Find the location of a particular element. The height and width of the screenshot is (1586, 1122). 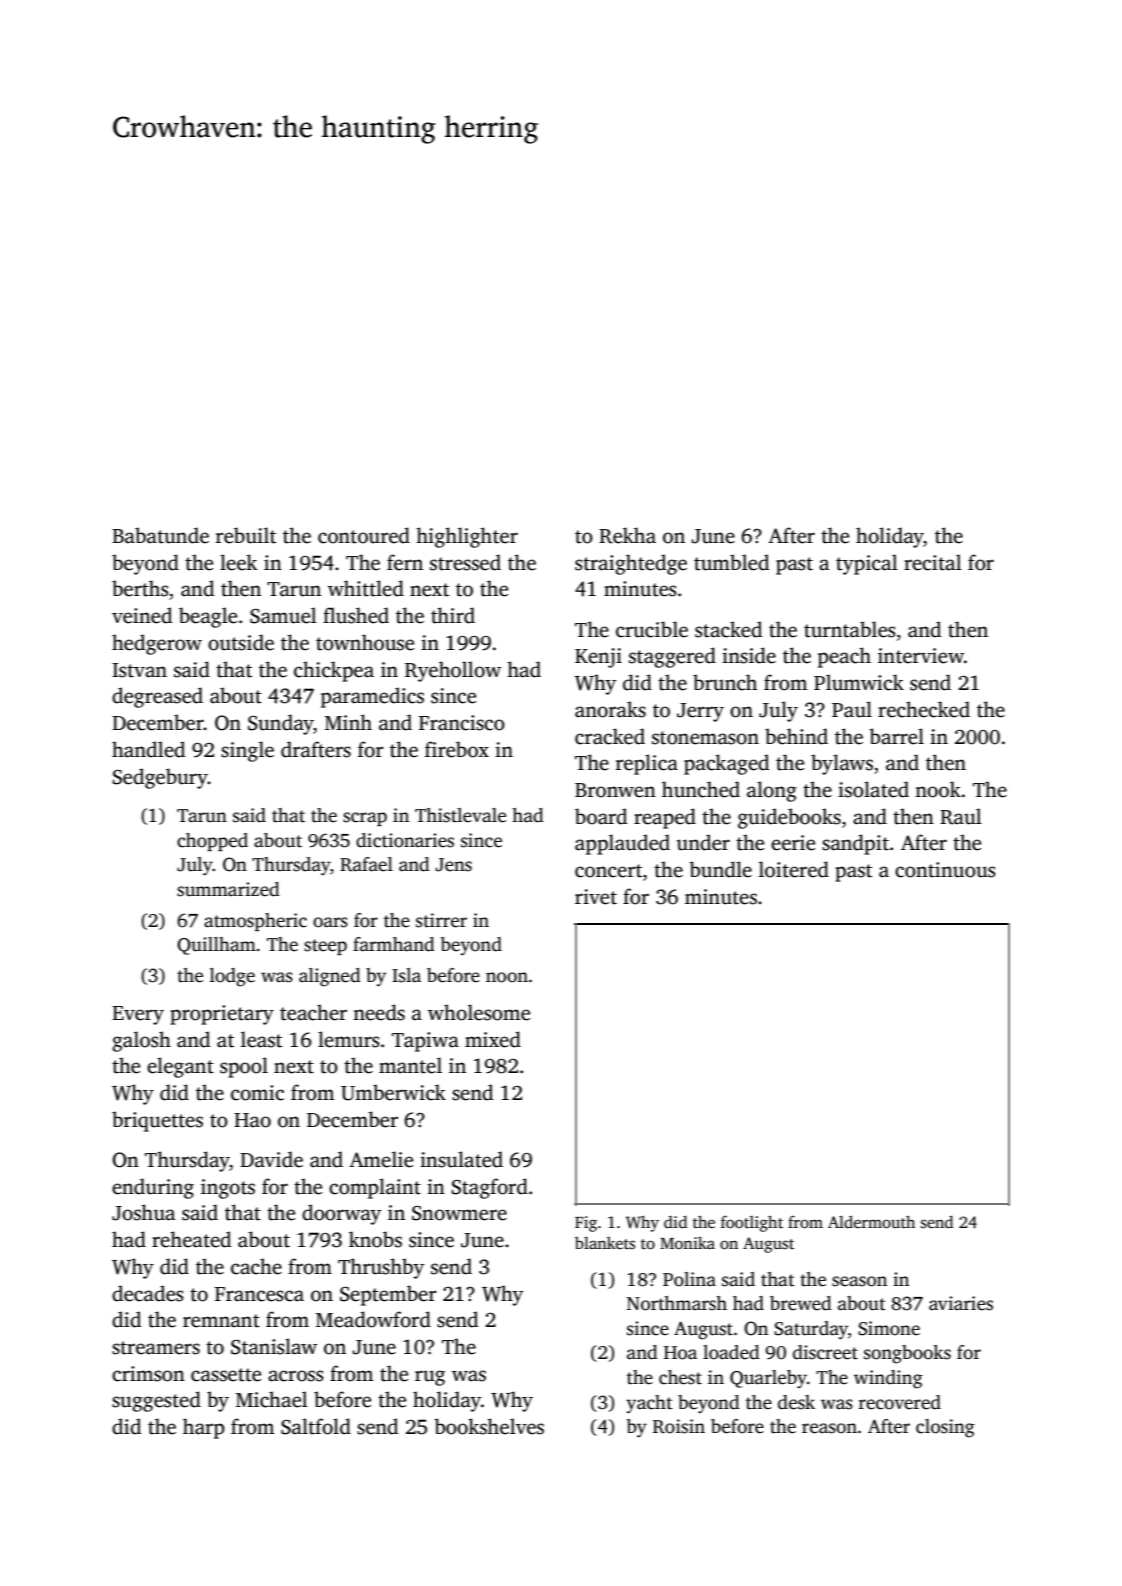

remnant is located at coordinates (221, 1321).
